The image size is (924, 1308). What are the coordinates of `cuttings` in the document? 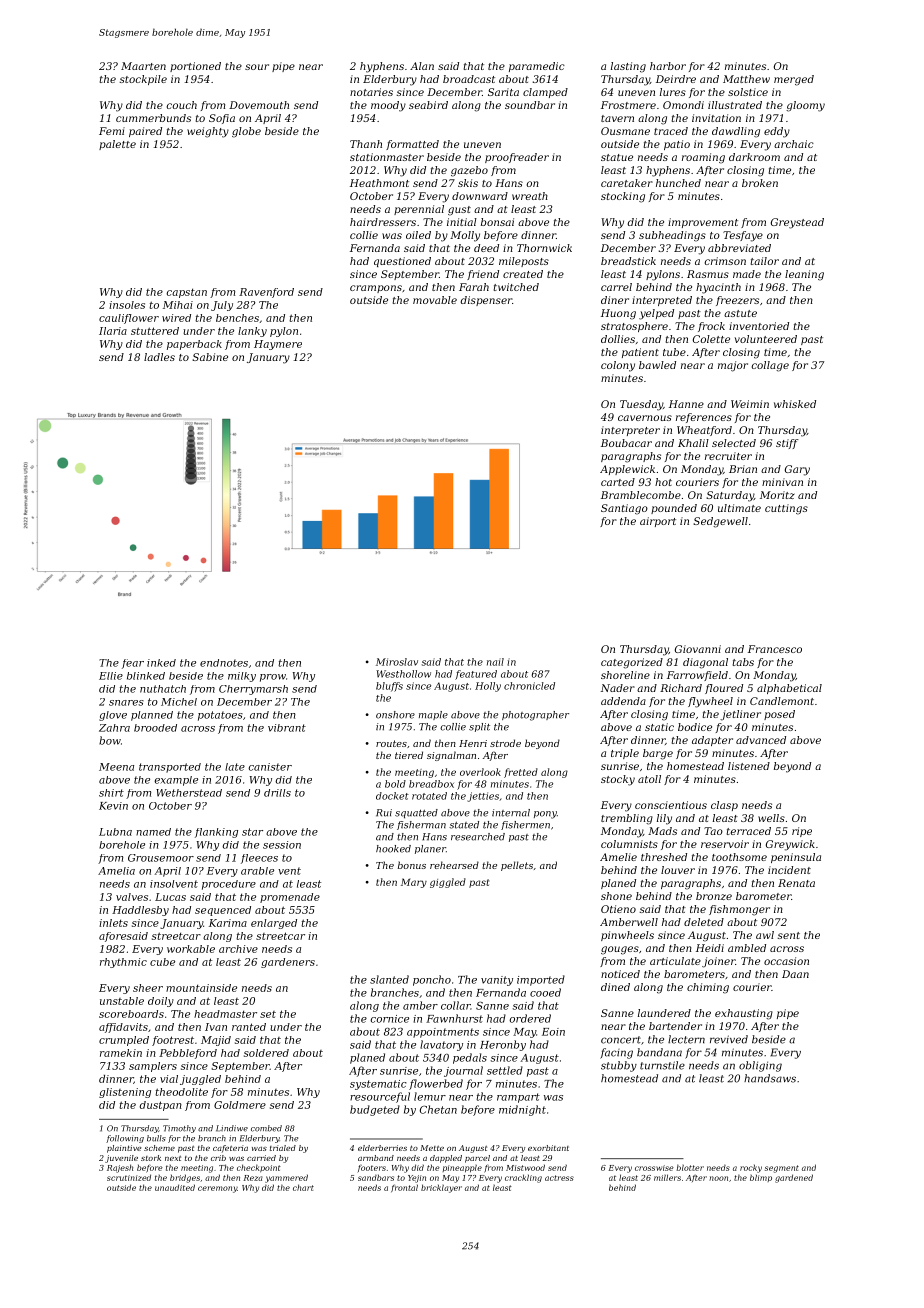 It's located at (786, 509).
